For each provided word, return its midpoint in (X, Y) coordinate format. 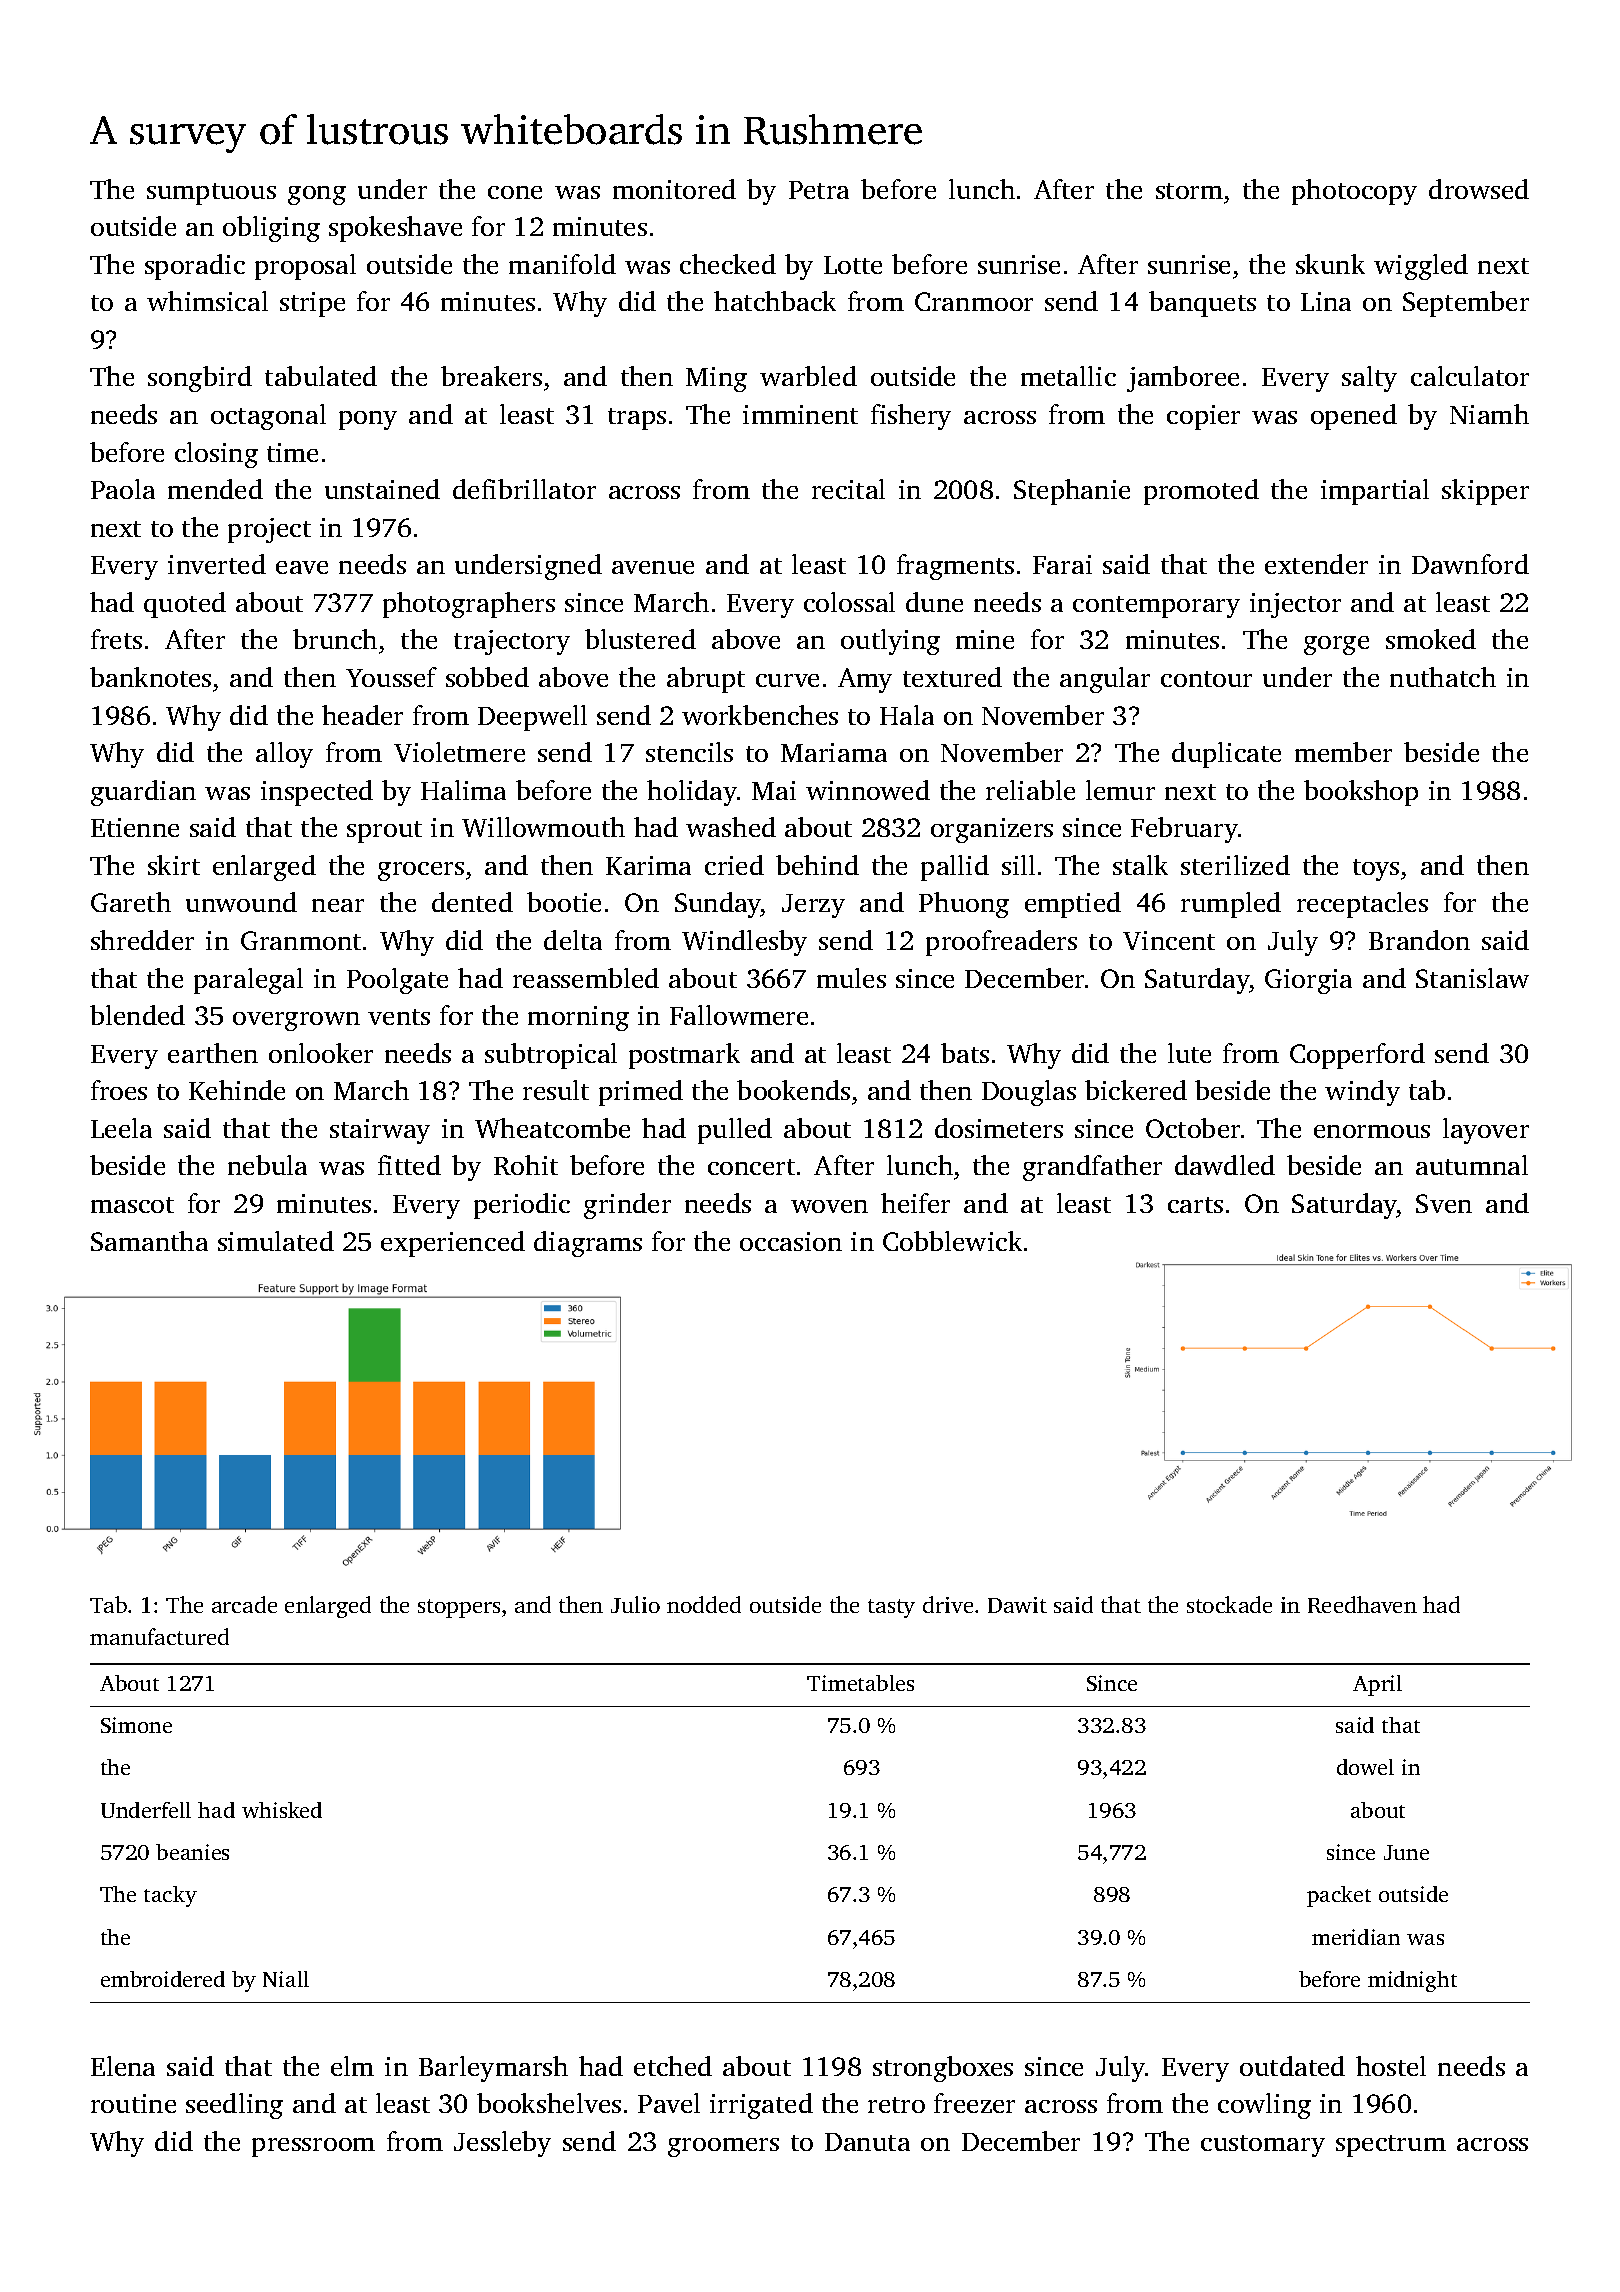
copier (1203, 417)
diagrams (588, 1244)
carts (1195, 1205)
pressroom (313, 2147)
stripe (312, 304)
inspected (317, 793)
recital (848, 489)
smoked (1431, 639)
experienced (453, 1244)
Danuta (867, 2142)
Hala (907, 715)
